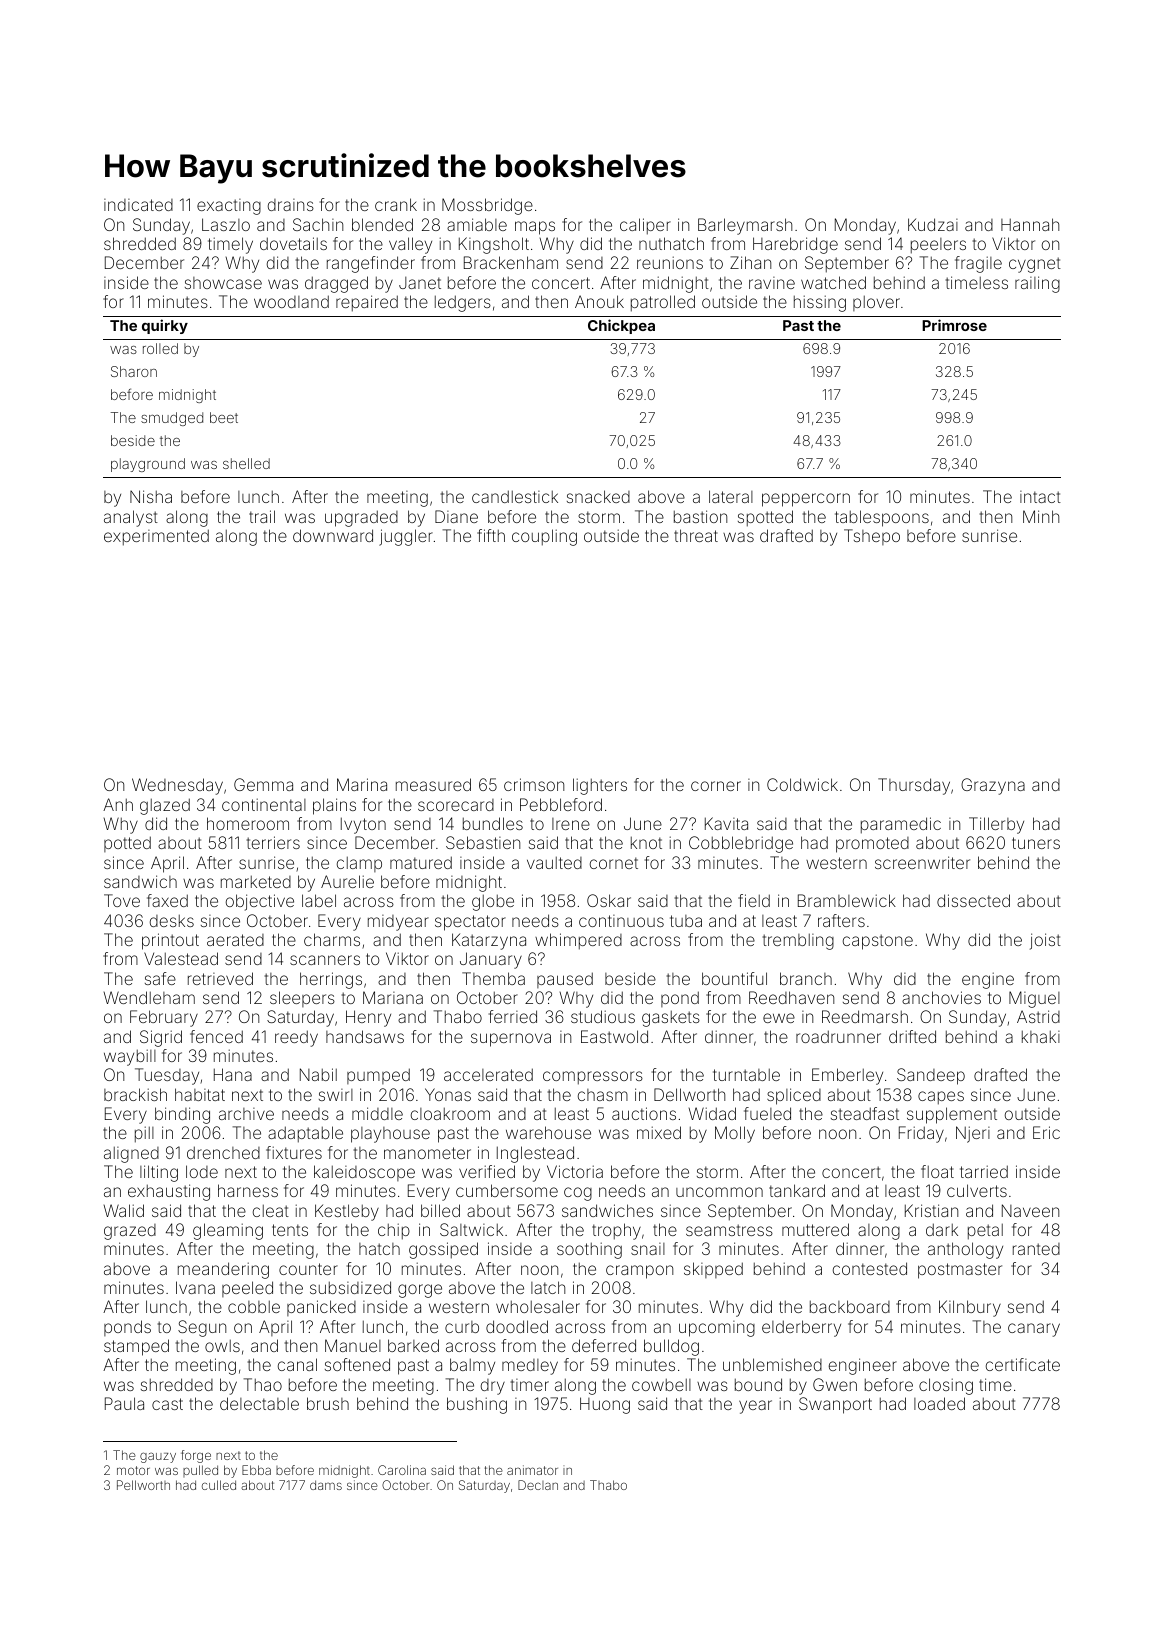 The image size is (1164, 1646). I want to click on Marina, so click(362, 784).
